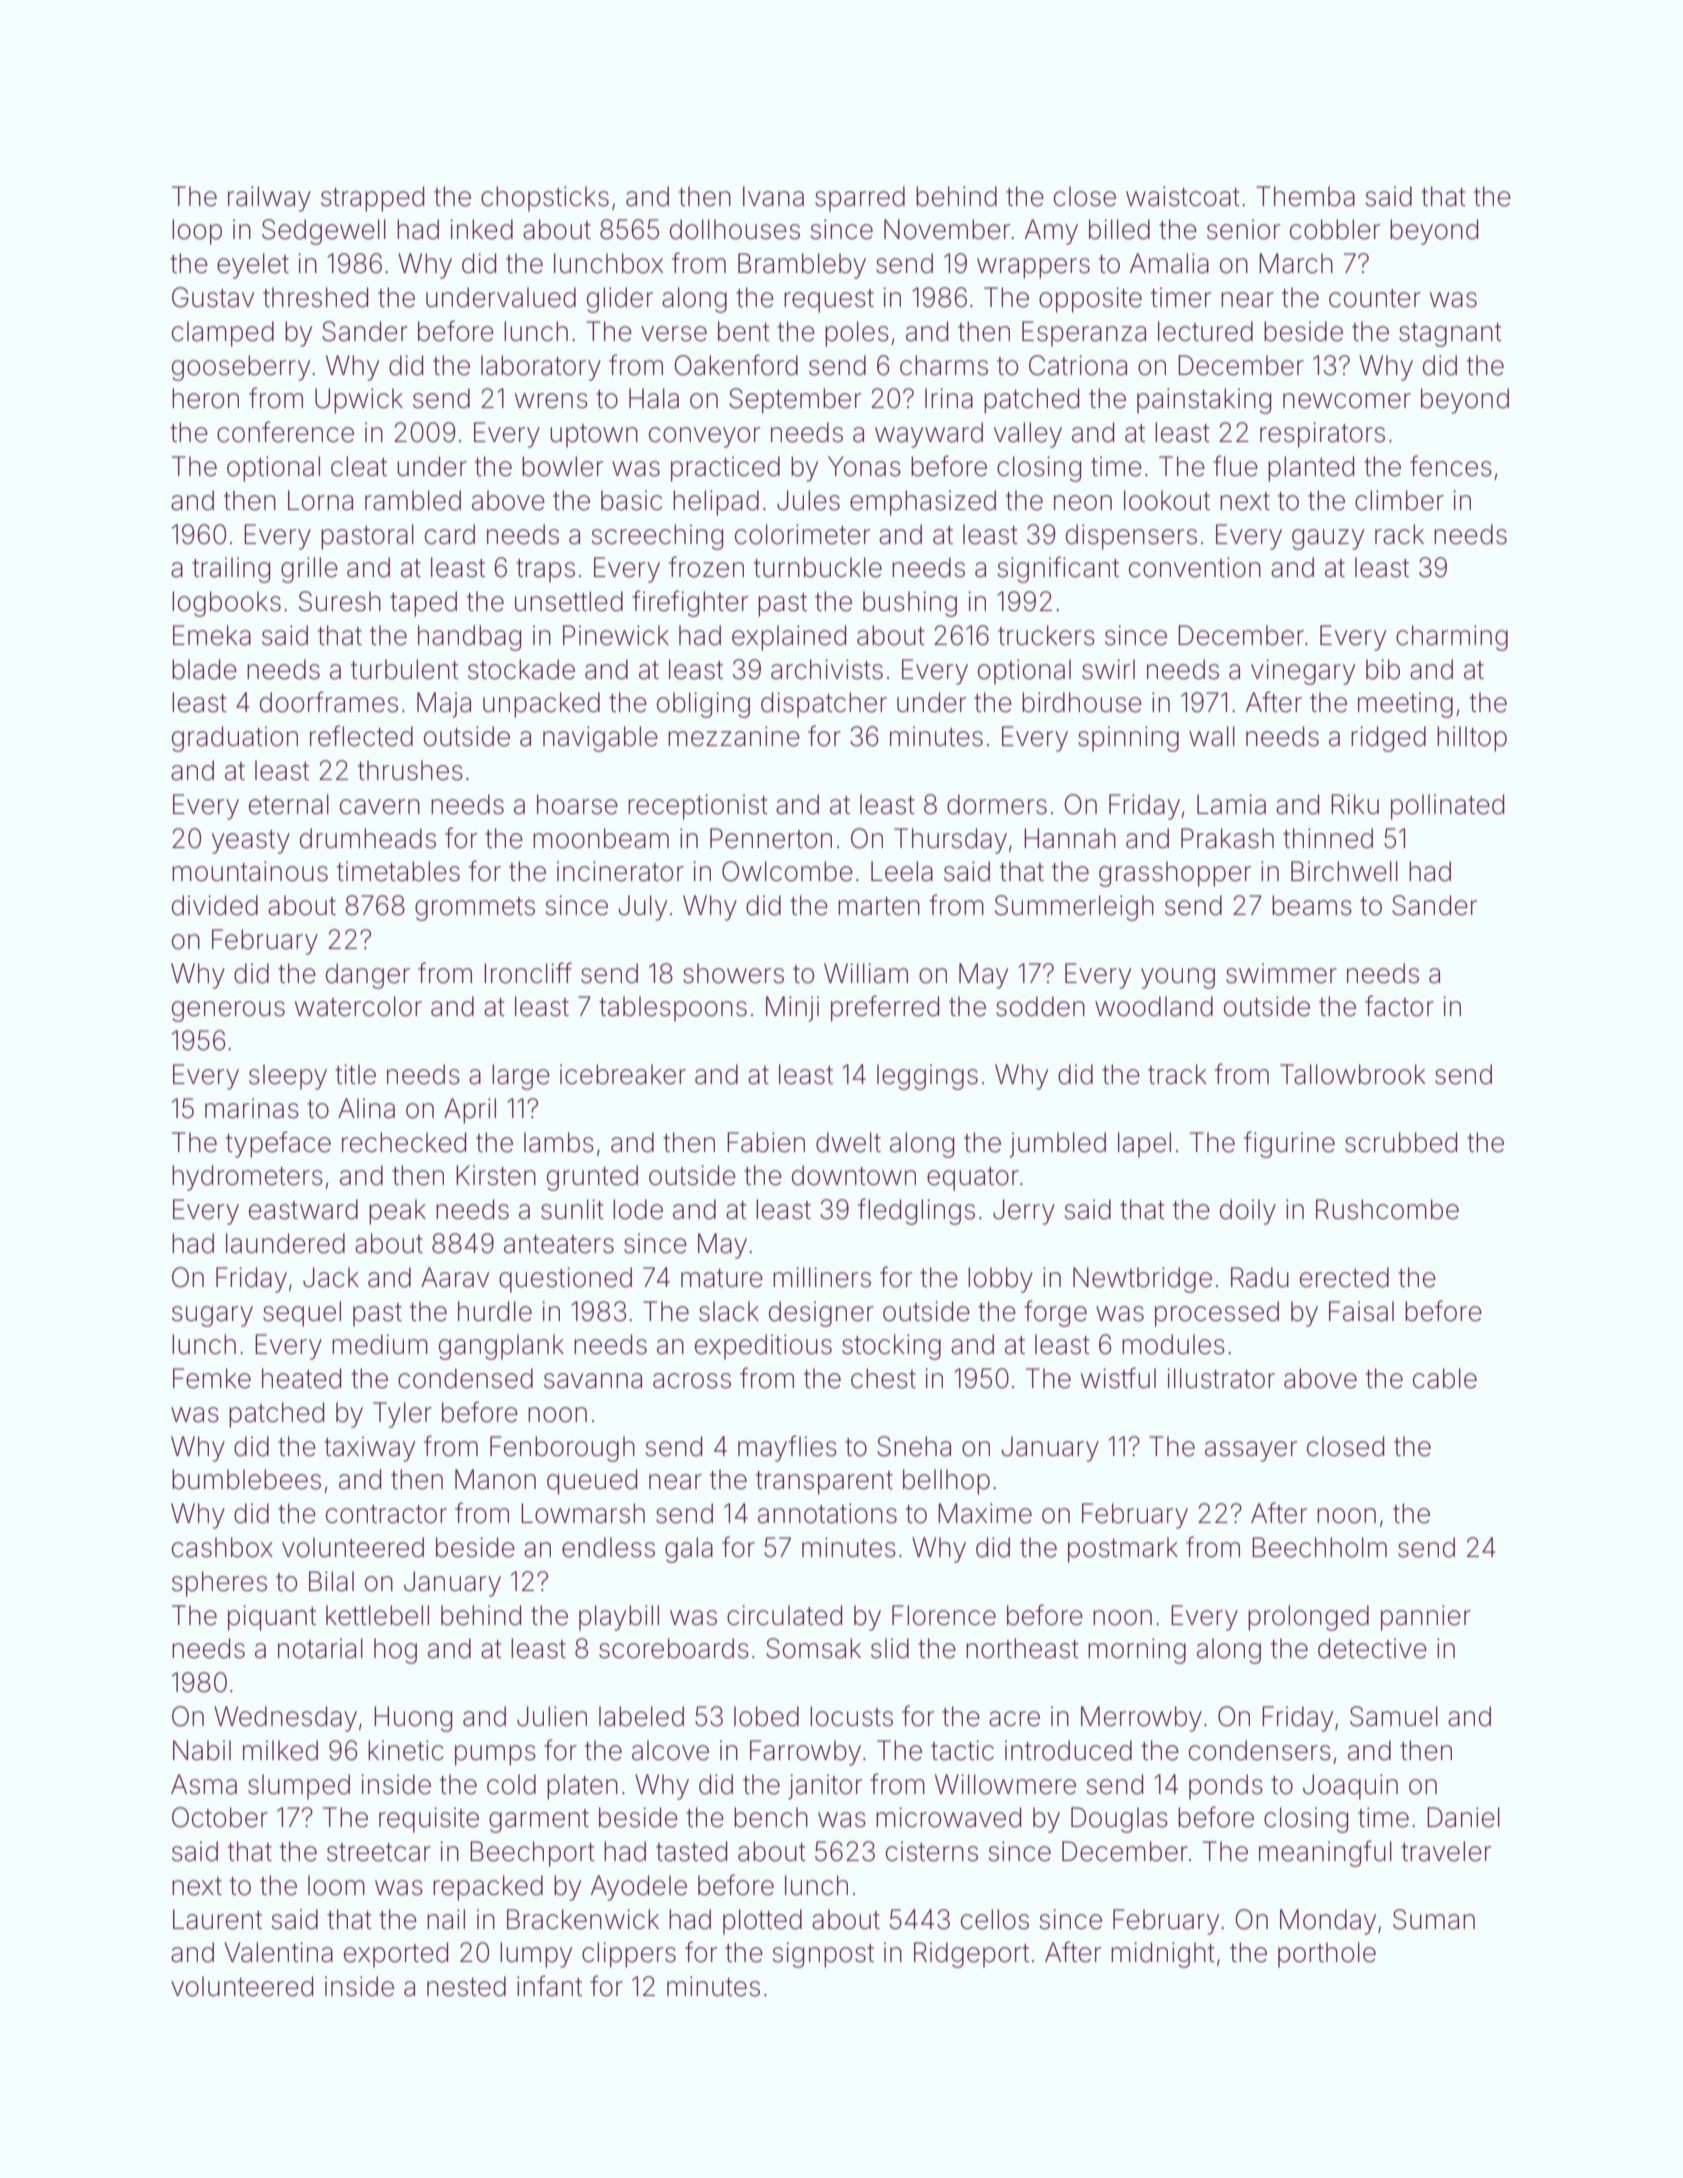 The width and height of the screenshot is (1683, 2178). Describe the element at coordinates (1183, 196) in the screenshot. I see `waistcoat` at that location.
